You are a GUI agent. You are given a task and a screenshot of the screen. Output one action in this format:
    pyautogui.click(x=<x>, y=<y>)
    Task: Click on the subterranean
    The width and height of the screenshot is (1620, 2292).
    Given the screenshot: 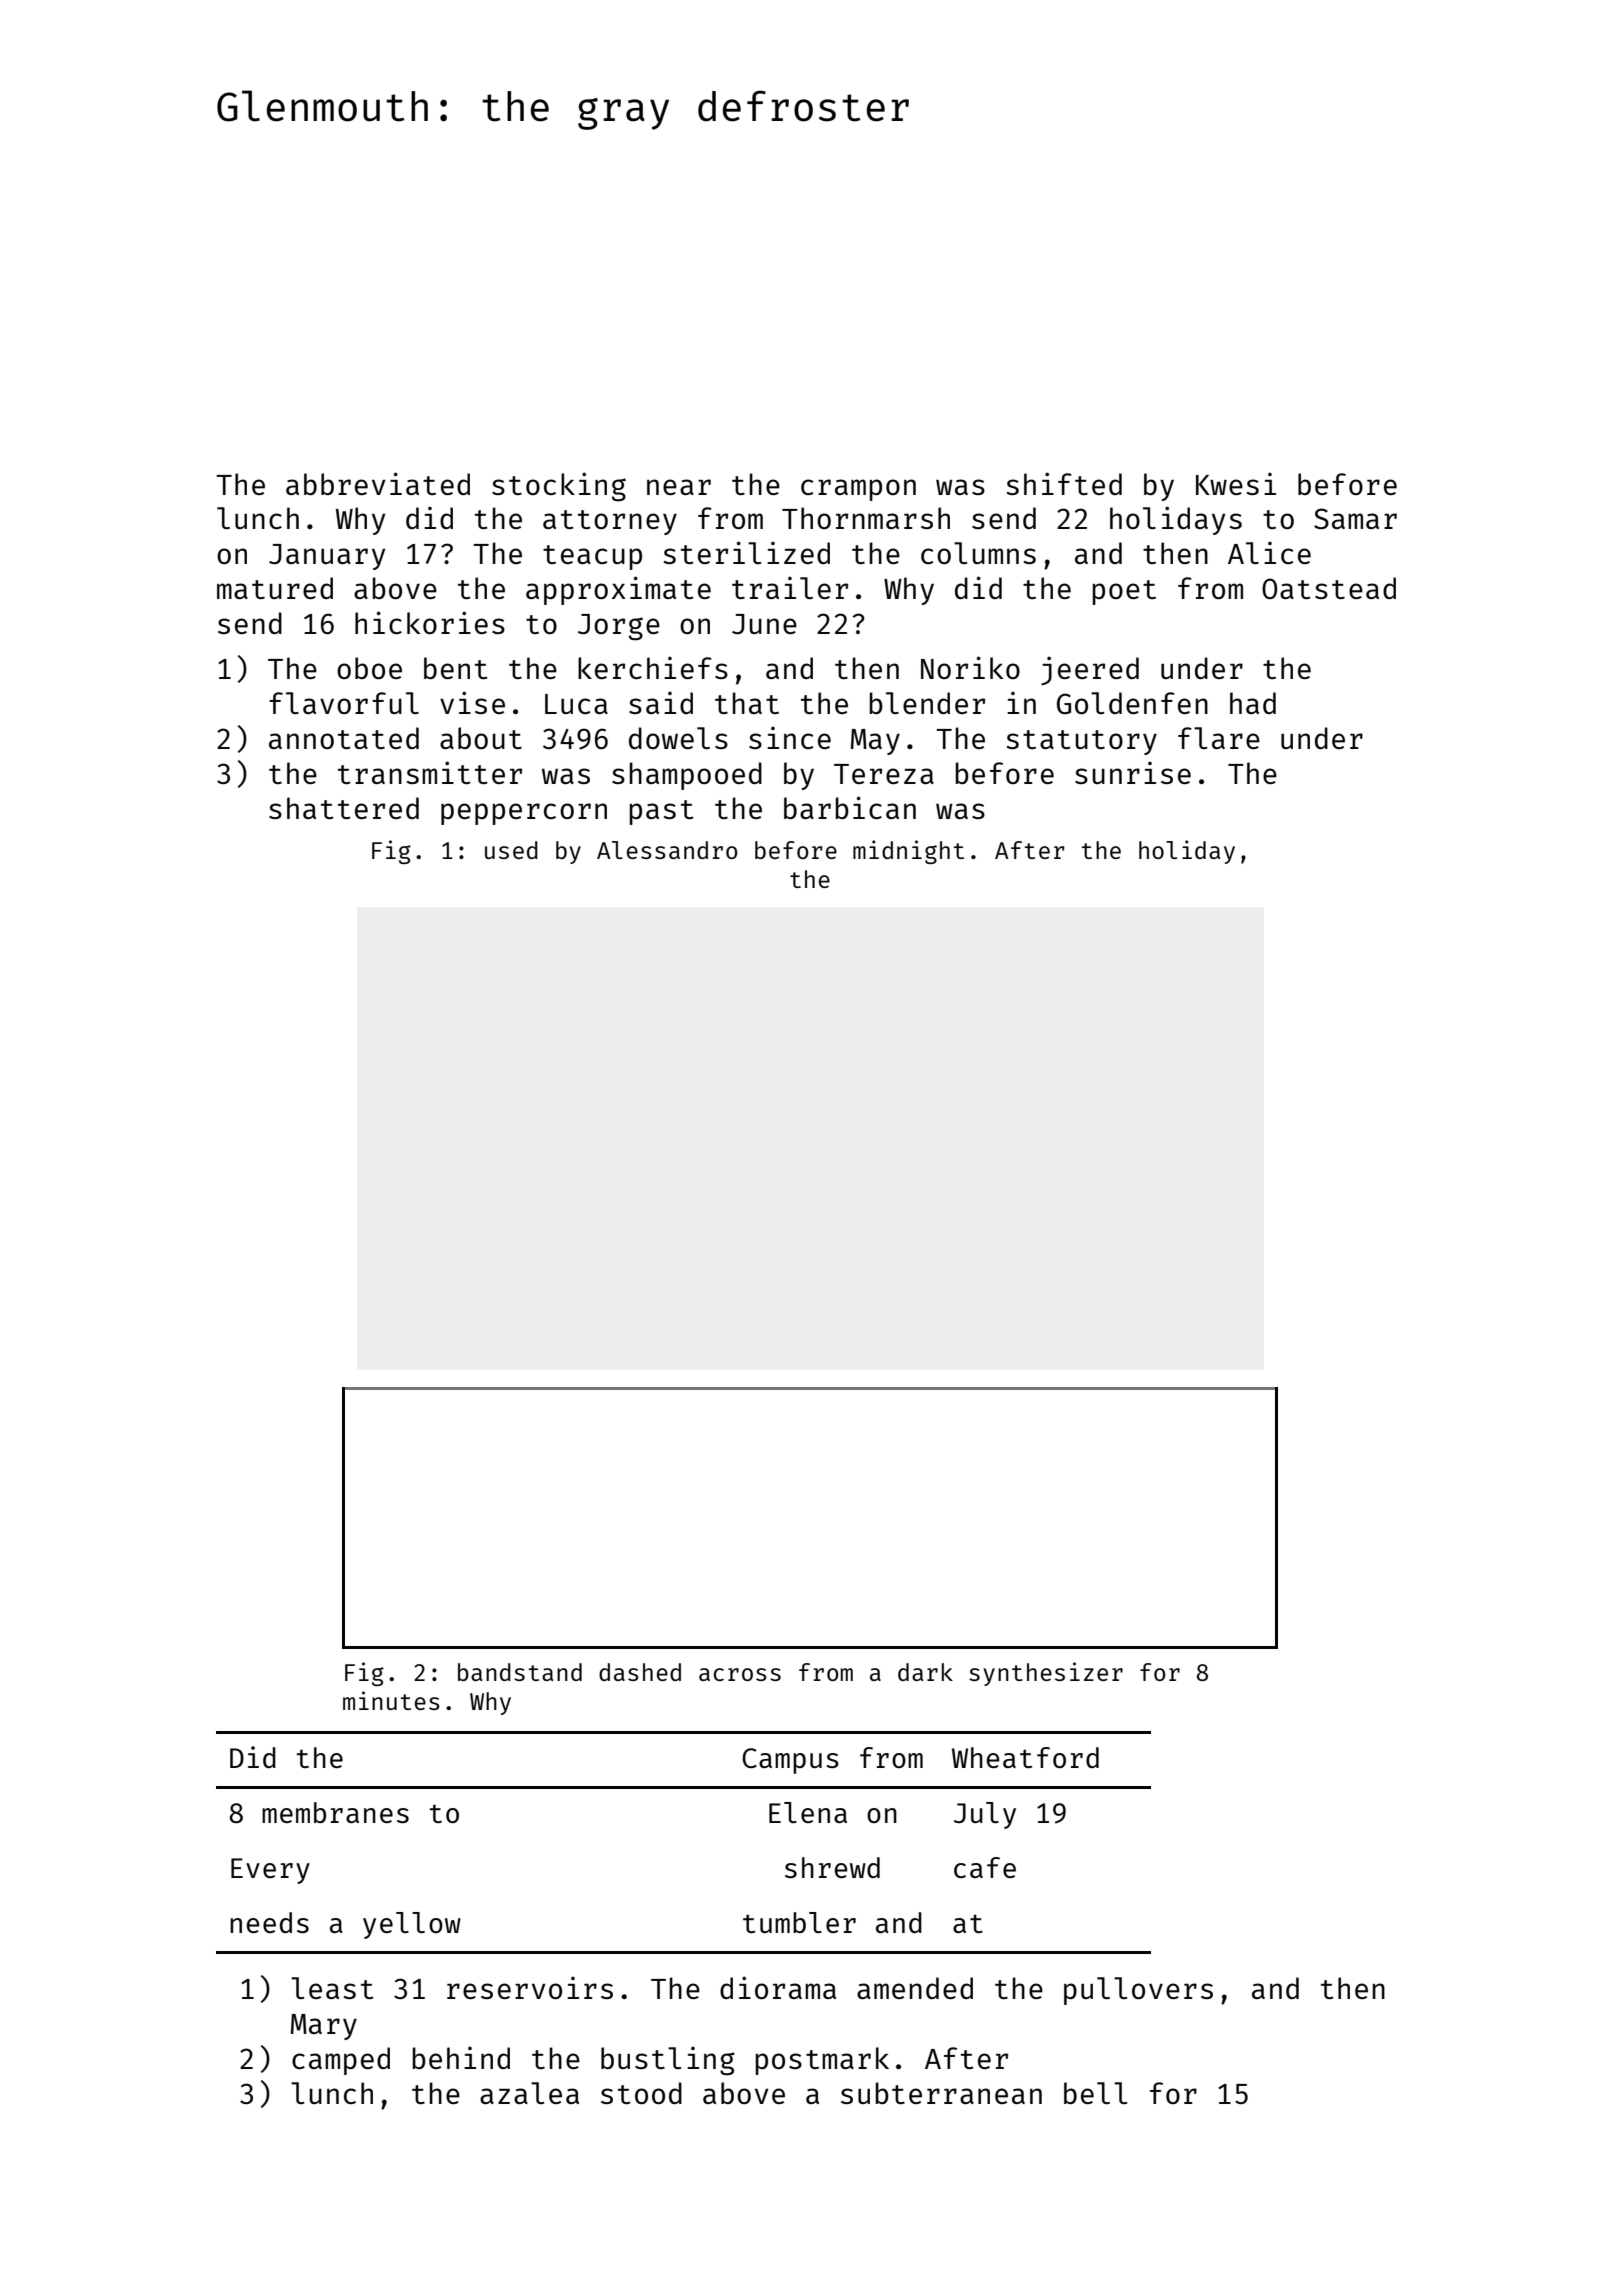 What is the action you would take?
    pyautogui.click(x=941, y=2093)
